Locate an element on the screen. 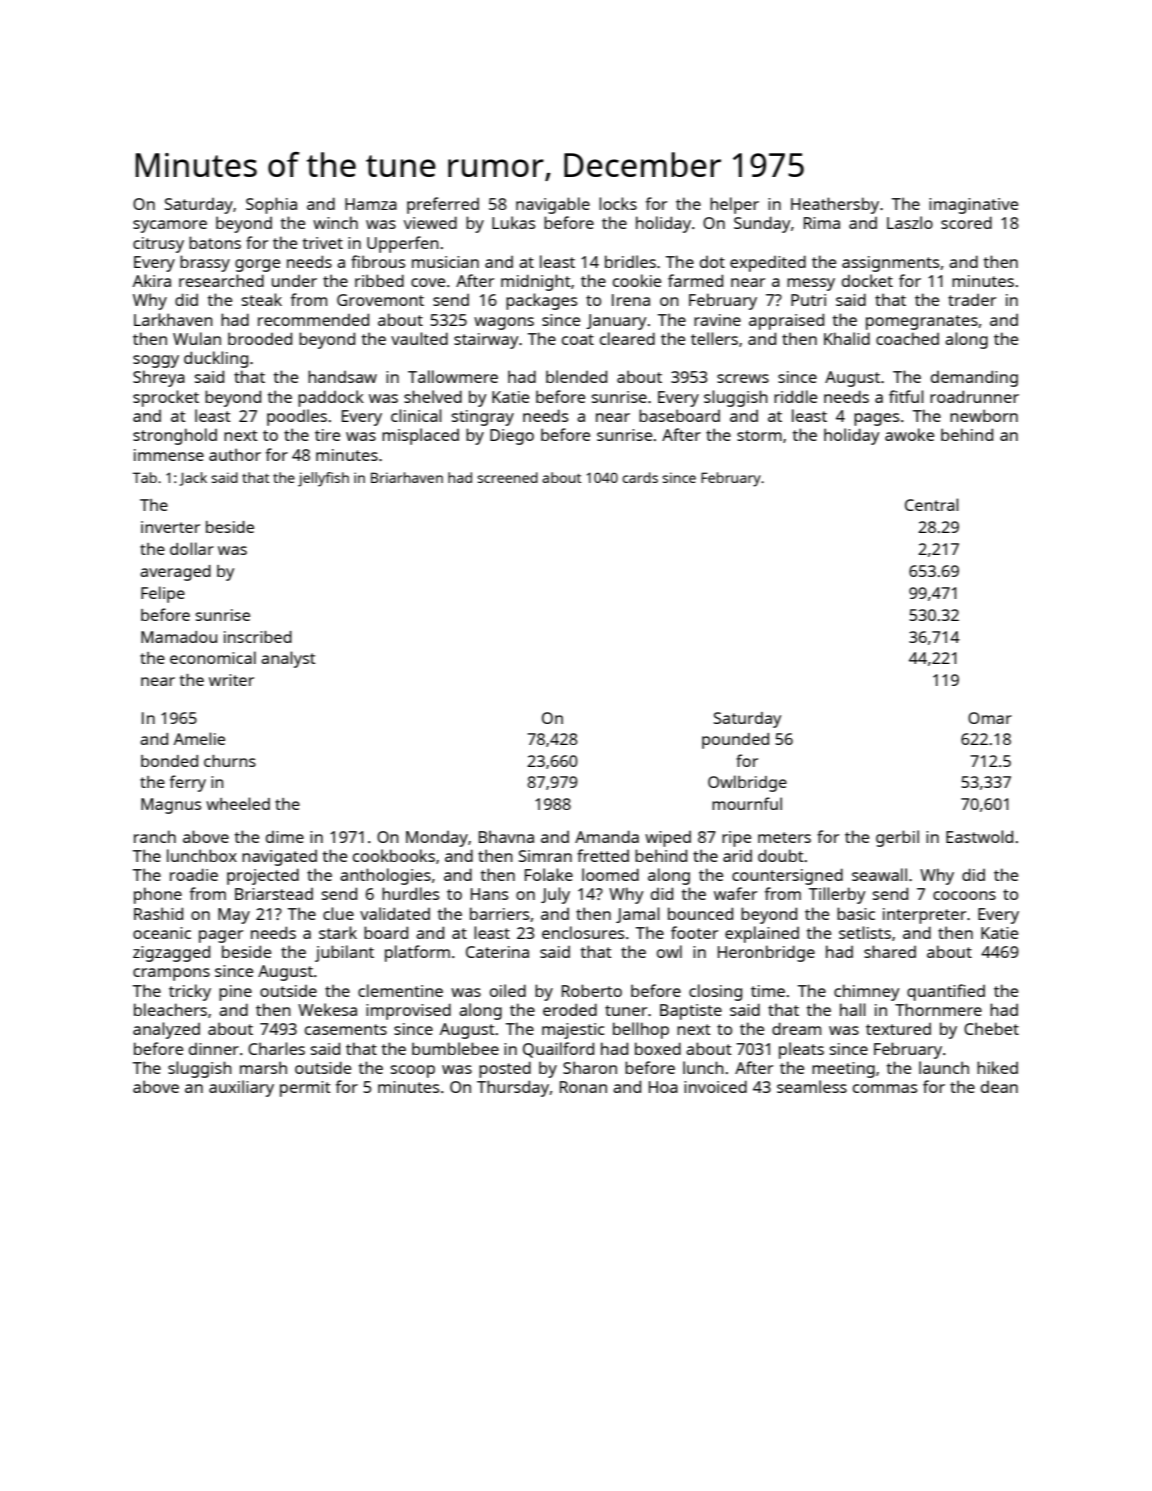 Image resolution: width=1152 pixels, height=1491 pixels. pounded is located at coordinates (735, 741).
